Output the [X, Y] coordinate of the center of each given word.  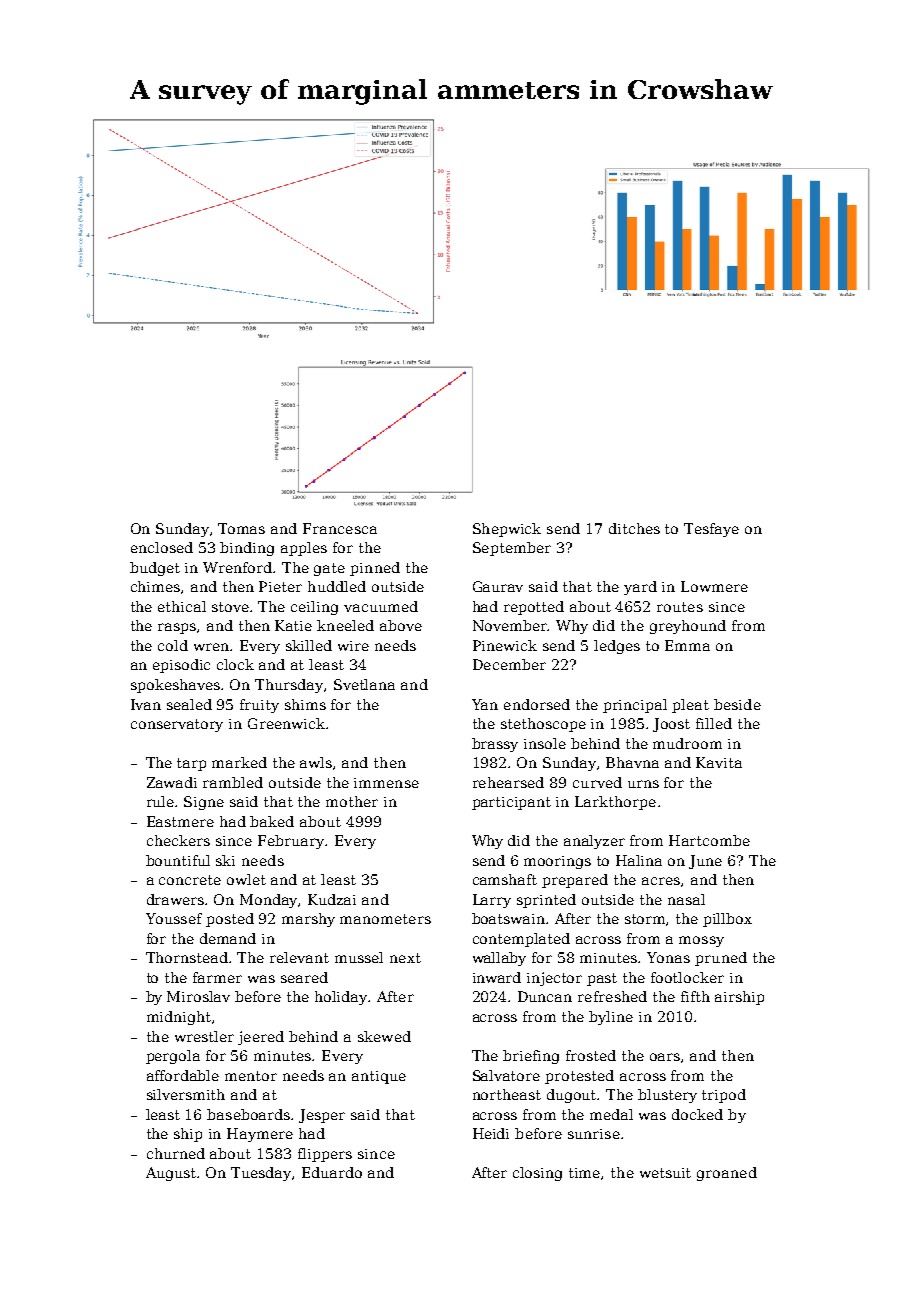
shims [305, 704]
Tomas [241, 528]
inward [497, 977]
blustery [667, 1096]
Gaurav [498, 586]
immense [386, 783]
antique [379, 1077]
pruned [721, 959]
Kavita [719, 762]
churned [176, 1153]
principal [635, 706]
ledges [617, 647]
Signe [204, 803]
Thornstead [187, 957]
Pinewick [505, 645]
